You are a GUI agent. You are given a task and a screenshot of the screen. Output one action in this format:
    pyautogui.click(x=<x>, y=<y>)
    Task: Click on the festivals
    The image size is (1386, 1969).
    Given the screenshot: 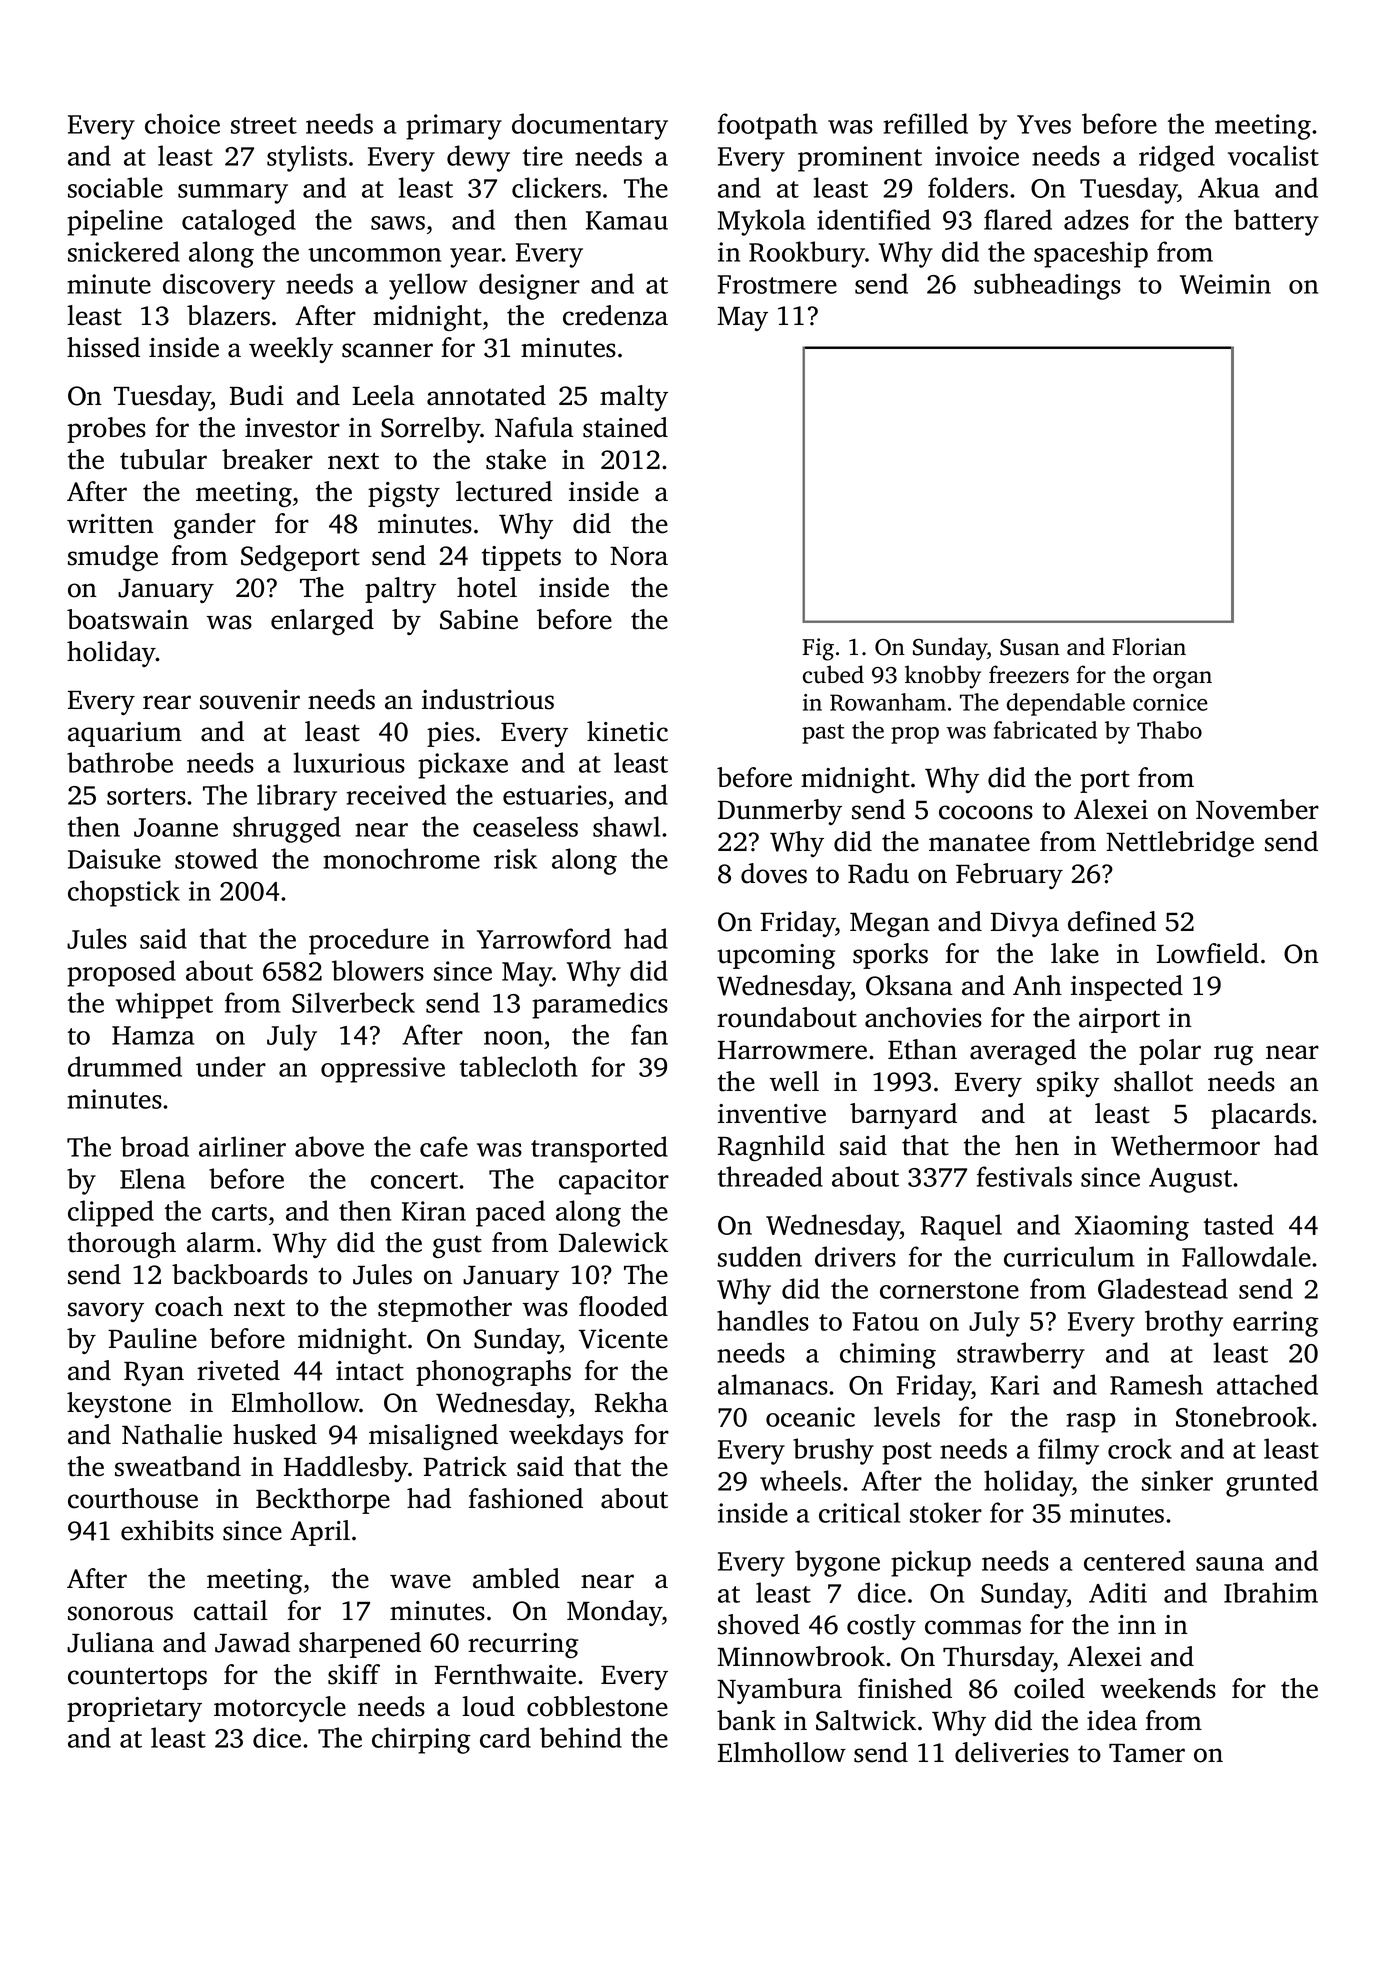 What is the action you would take?
    pyautogui.click(x=1024, y=1176)
